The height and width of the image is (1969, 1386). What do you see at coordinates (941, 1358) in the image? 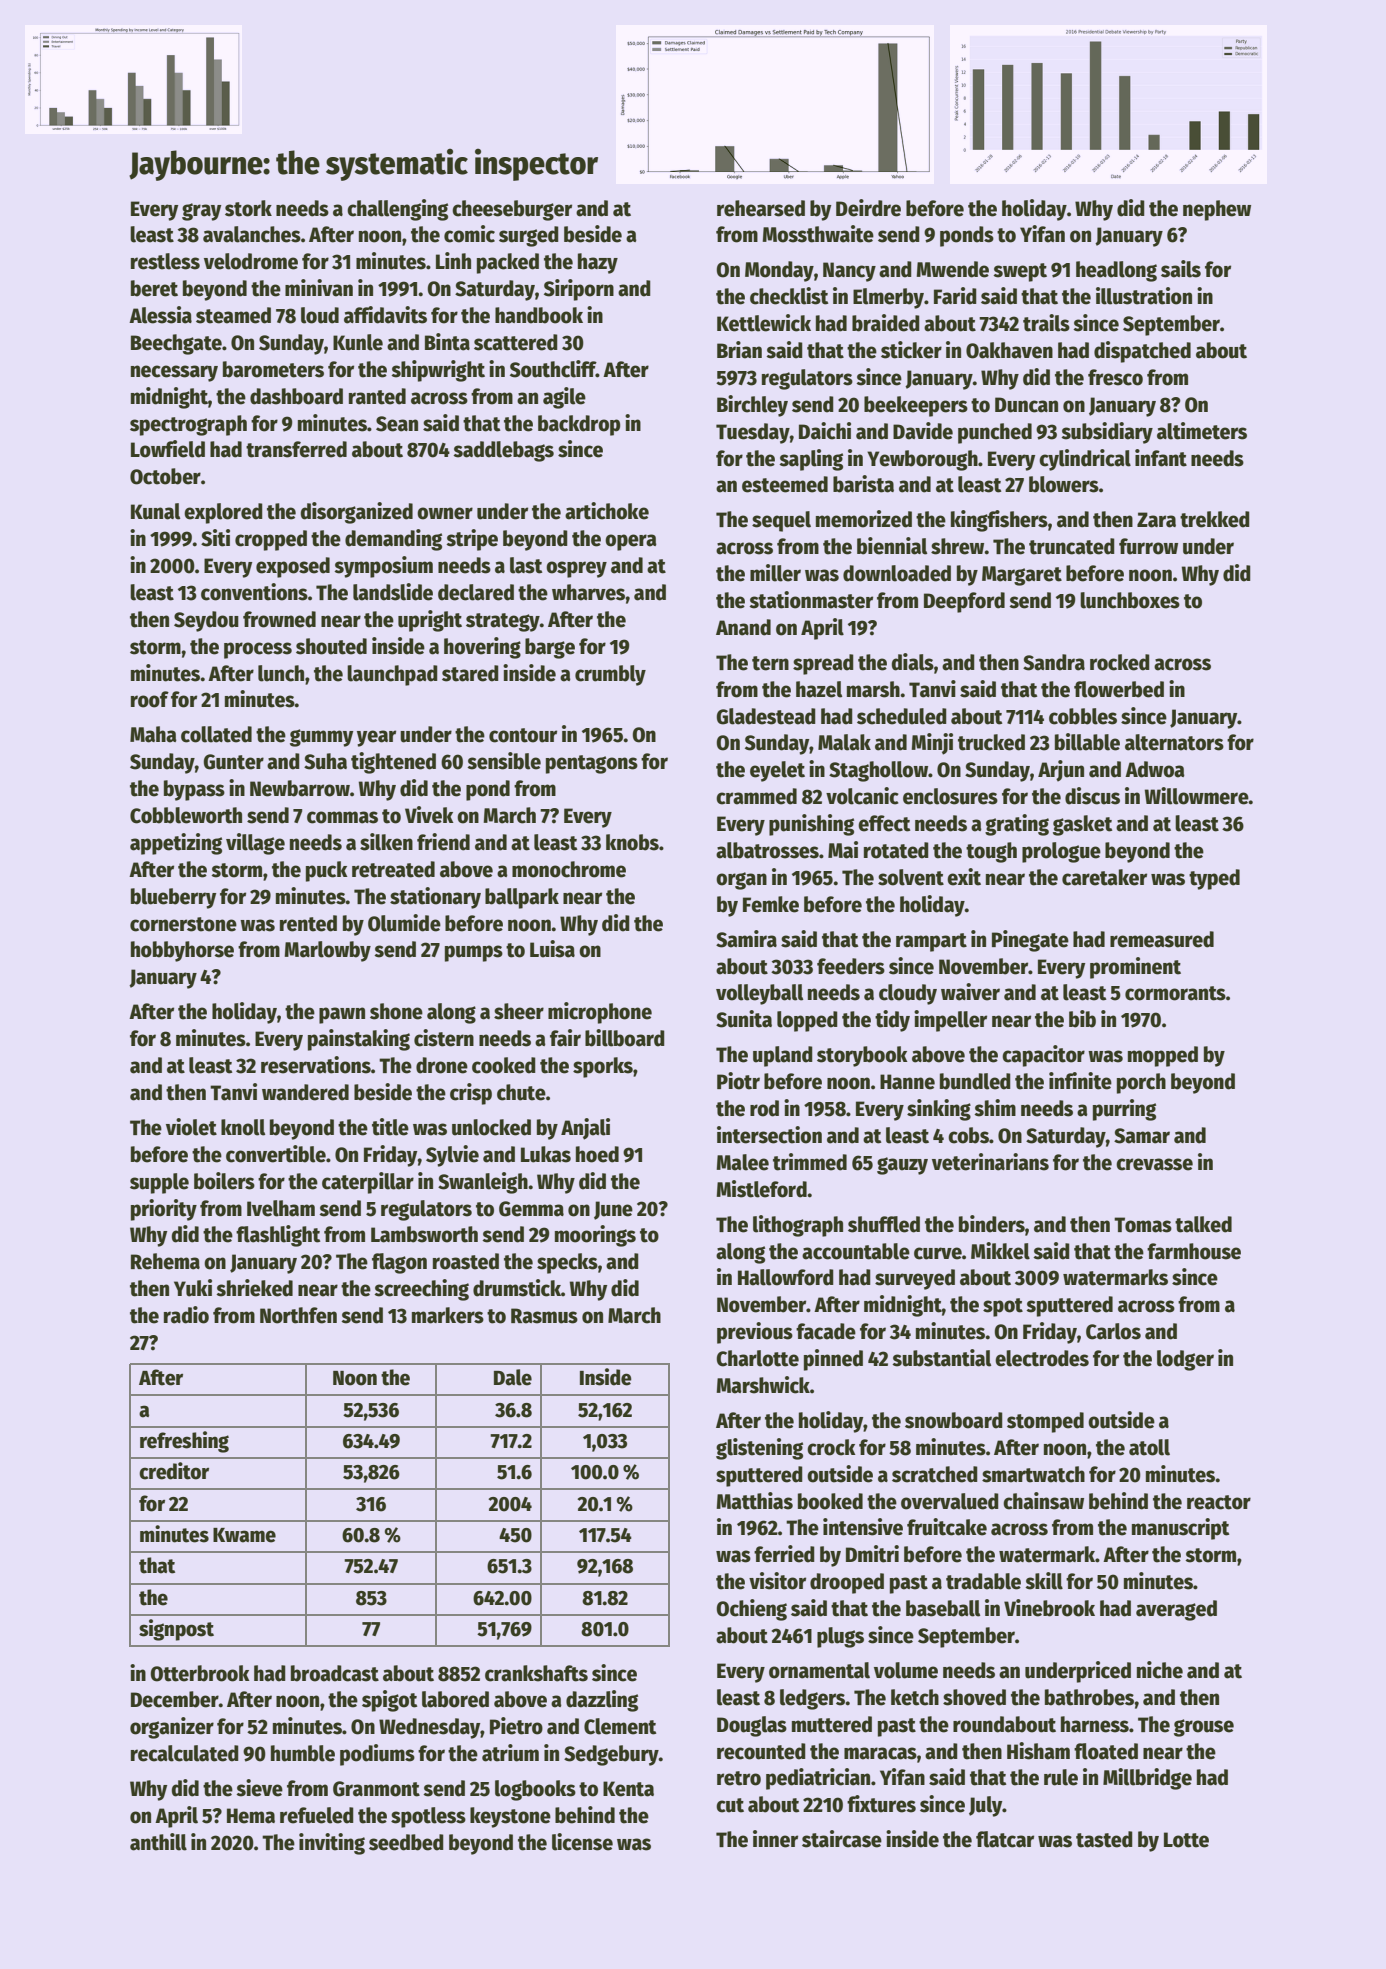
I see `substantial` at bounding box center [941, 1358].
